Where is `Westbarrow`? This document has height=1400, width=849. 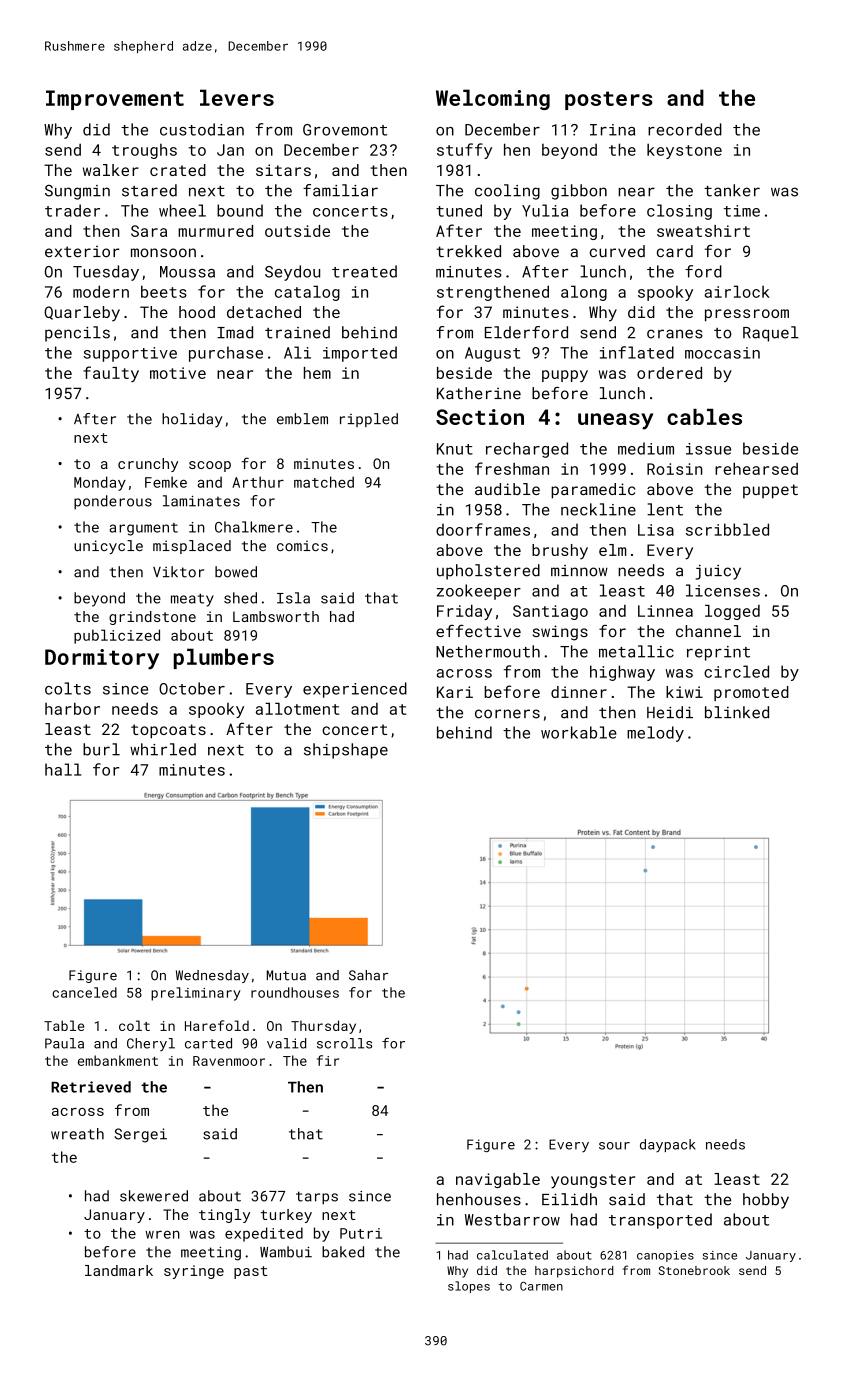 Westbarrow is located at coordinates (512, 1219).
